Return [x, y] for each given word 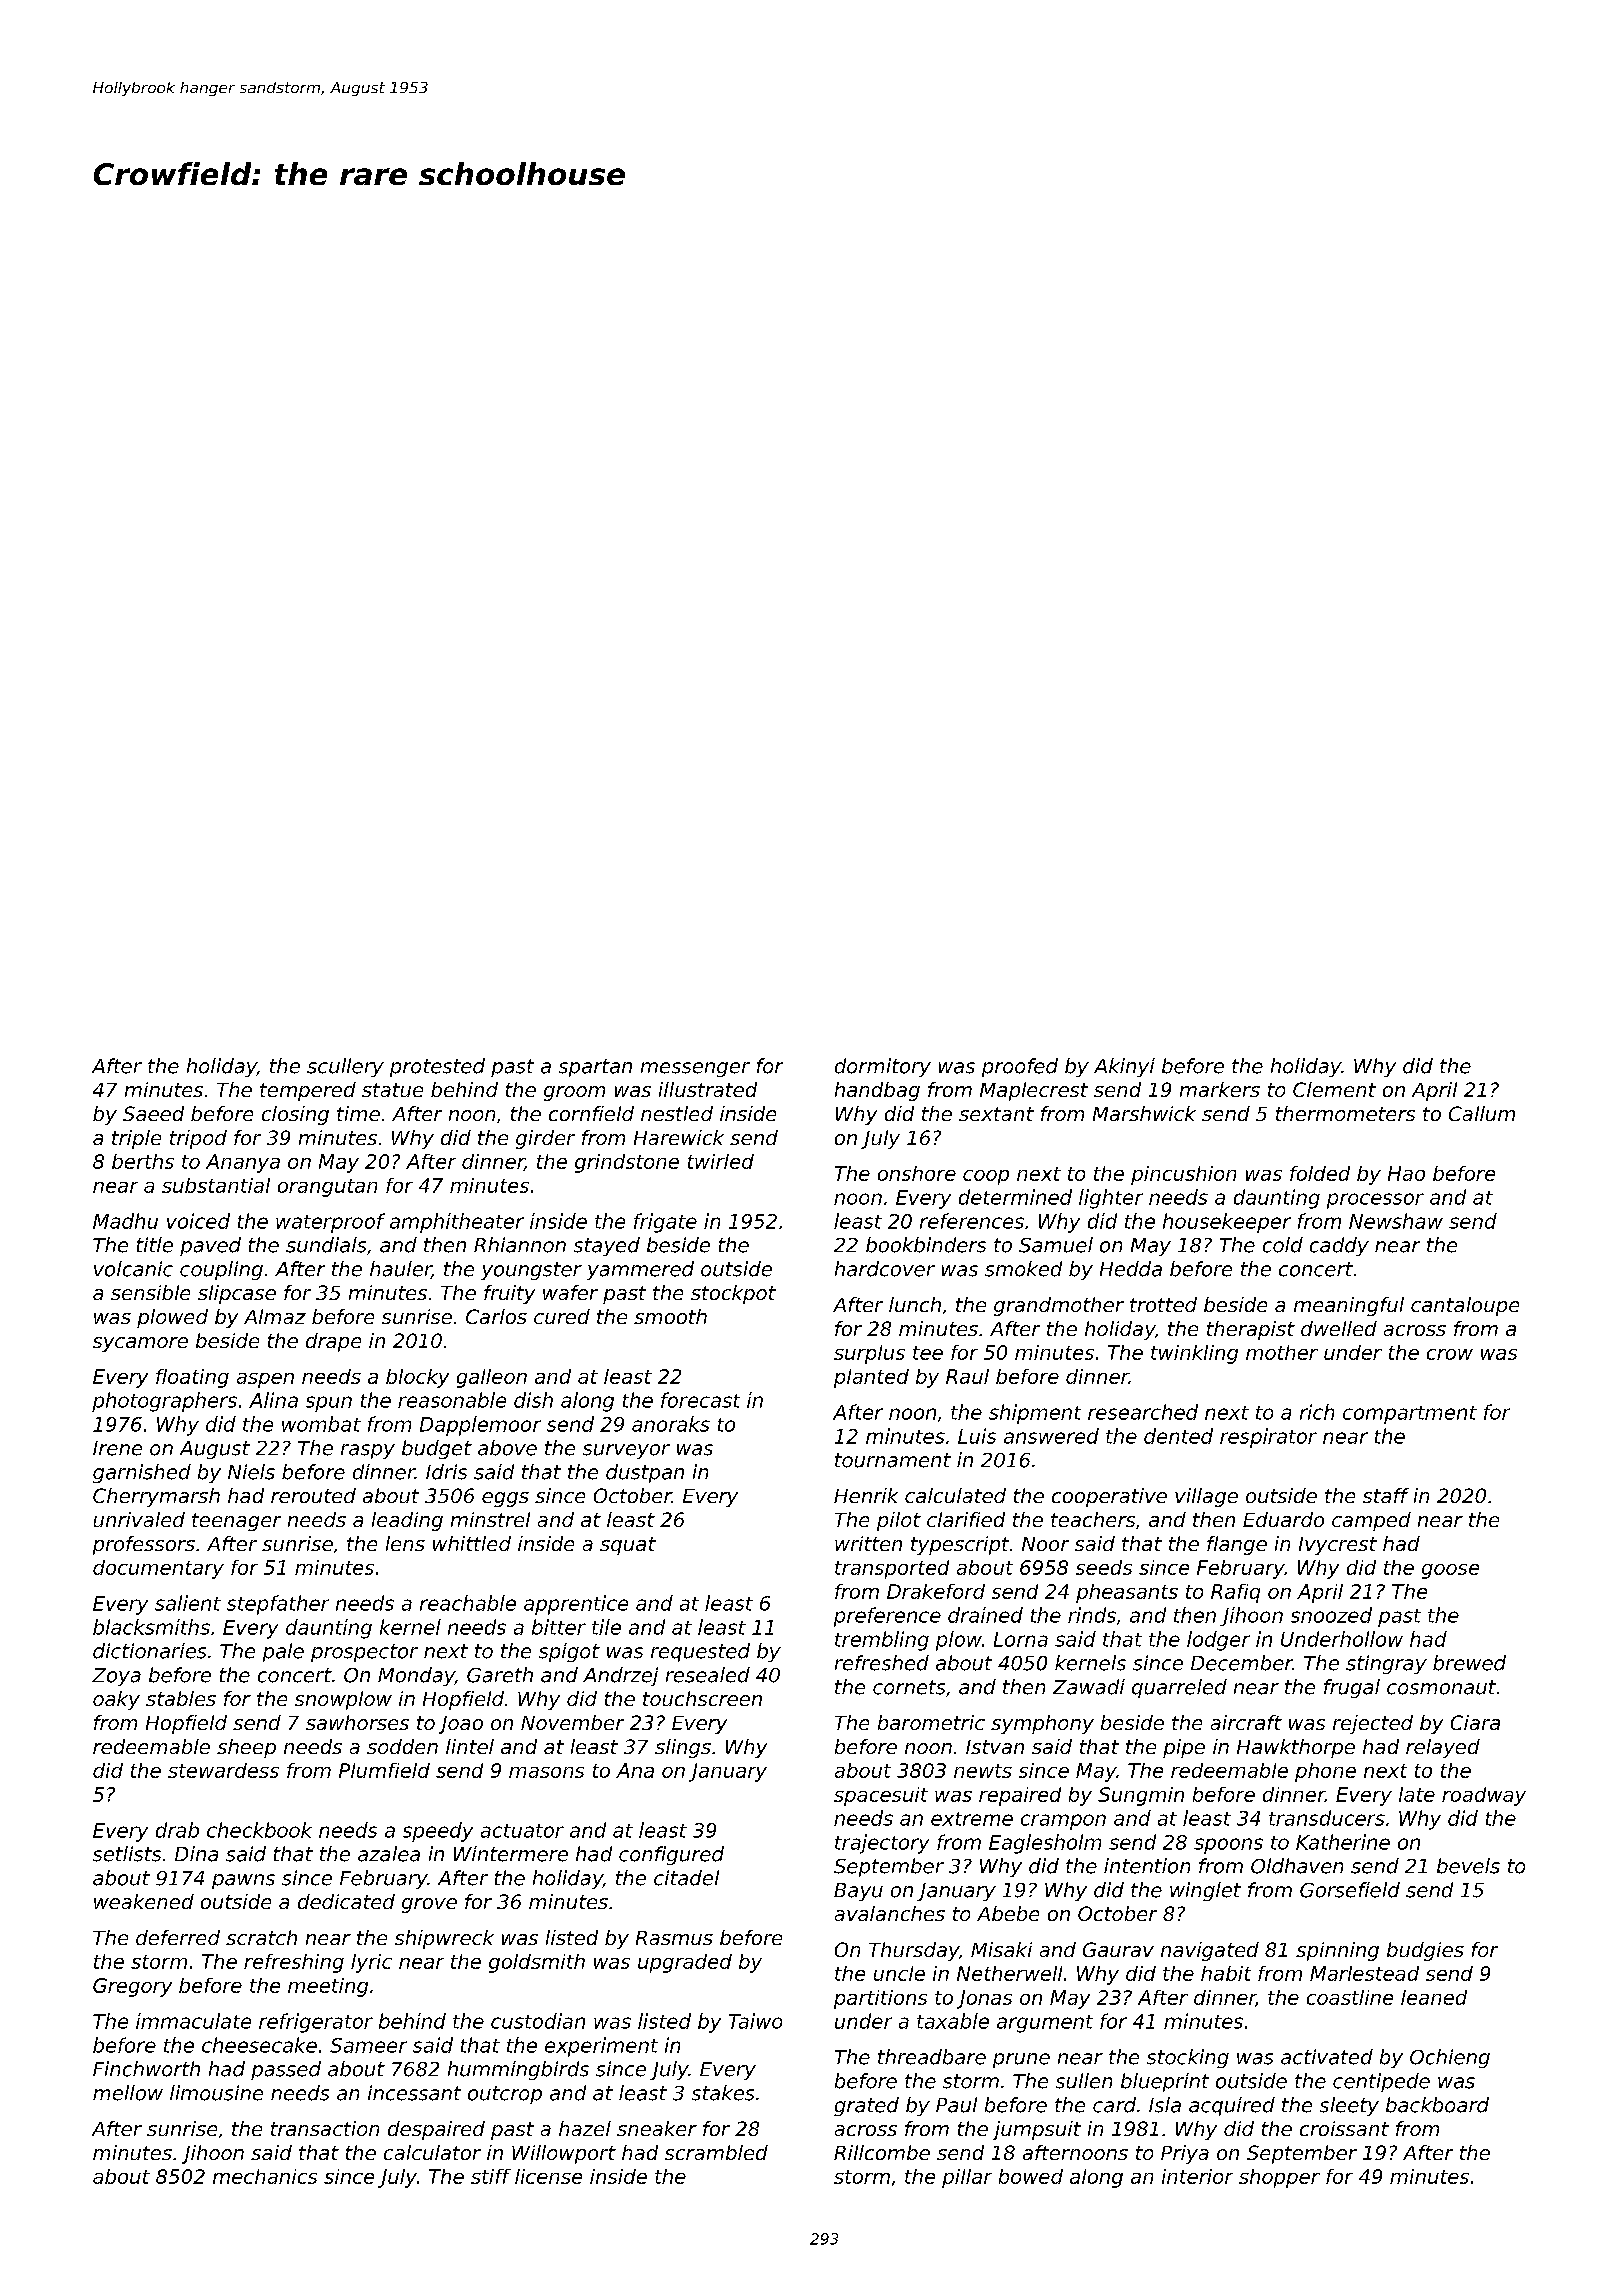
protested [437, 1067]
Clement [1334, 1089]
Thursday [914, 1951]
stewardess [223, 1770]
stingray [1386, 1664]
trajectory [882, 1844]
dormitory [883, 1067]
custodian [538, 2021]
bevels [1468, 1866]
